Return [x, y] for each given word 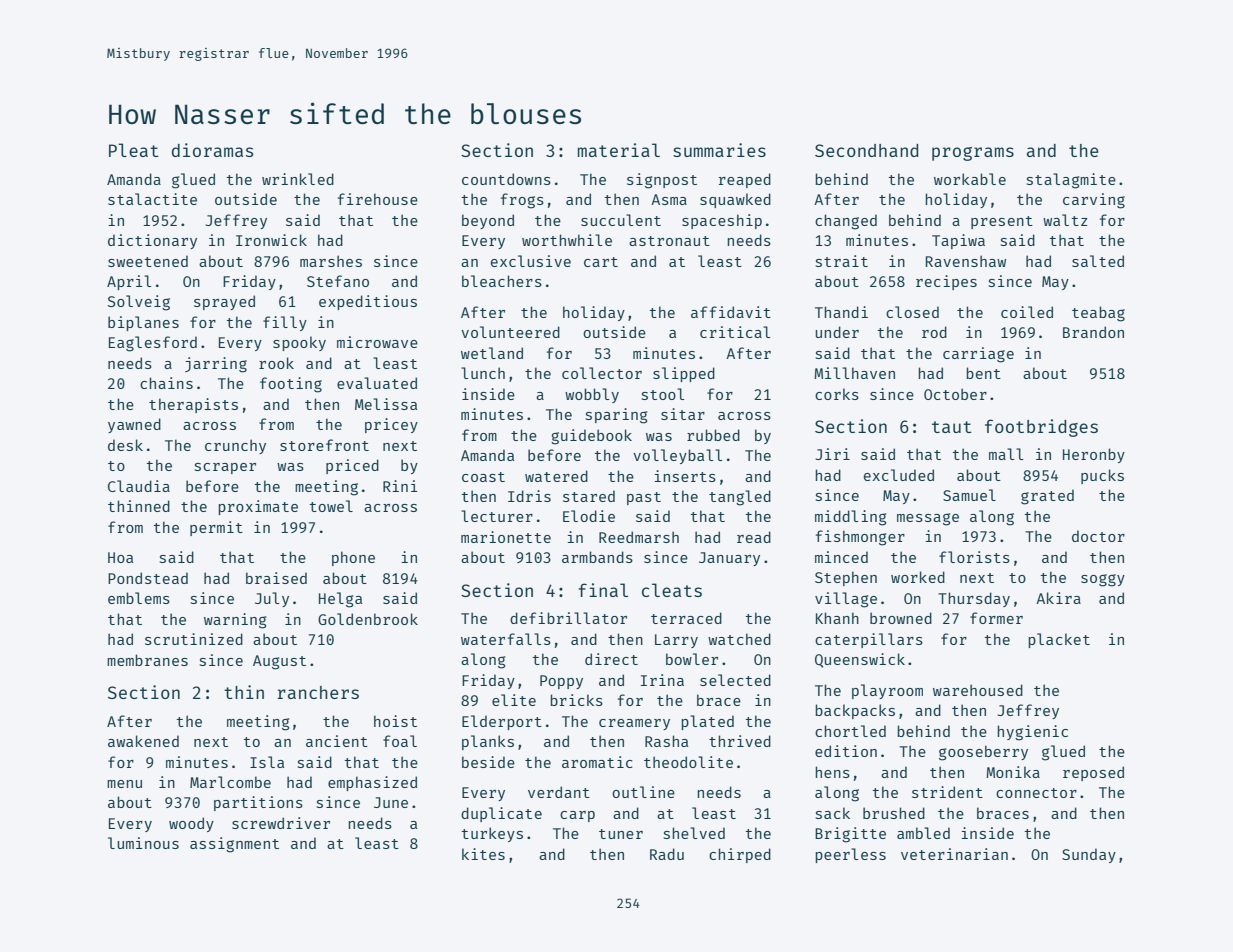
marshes [331, 261]
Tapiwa [958, 241]
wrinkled [298, 179]
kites [483, 854]
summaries [719, 150]
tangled [740, 498]
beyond [488, 221]
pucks [1102, 476]
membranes [147, 660]
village [846, 600]
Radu [667, 854]
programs [973, 154]
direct [611, 659]
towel [331, 506]
